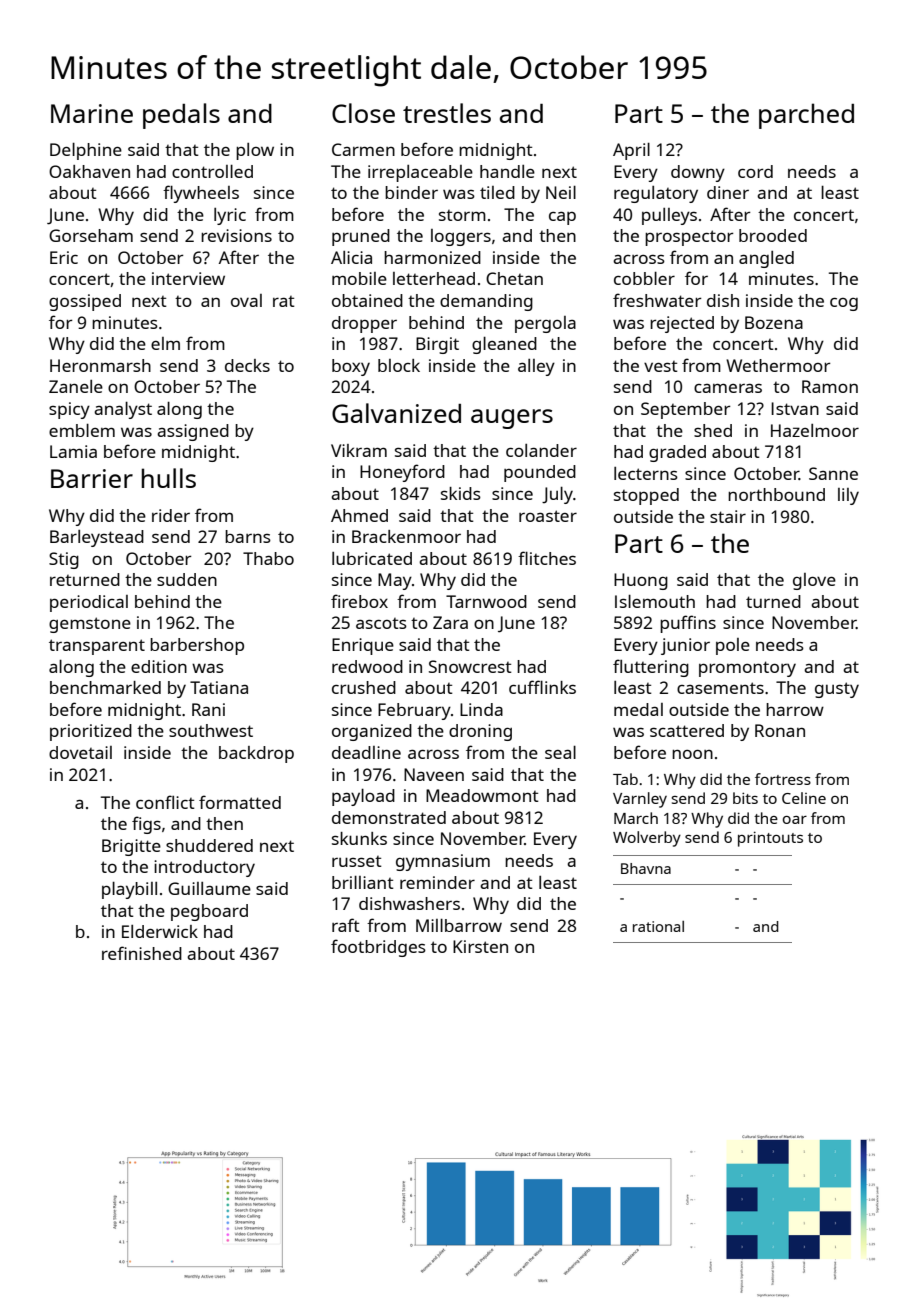 The image size is (908, 1316). I want to click on Meadowmont, so click(482, 795).
